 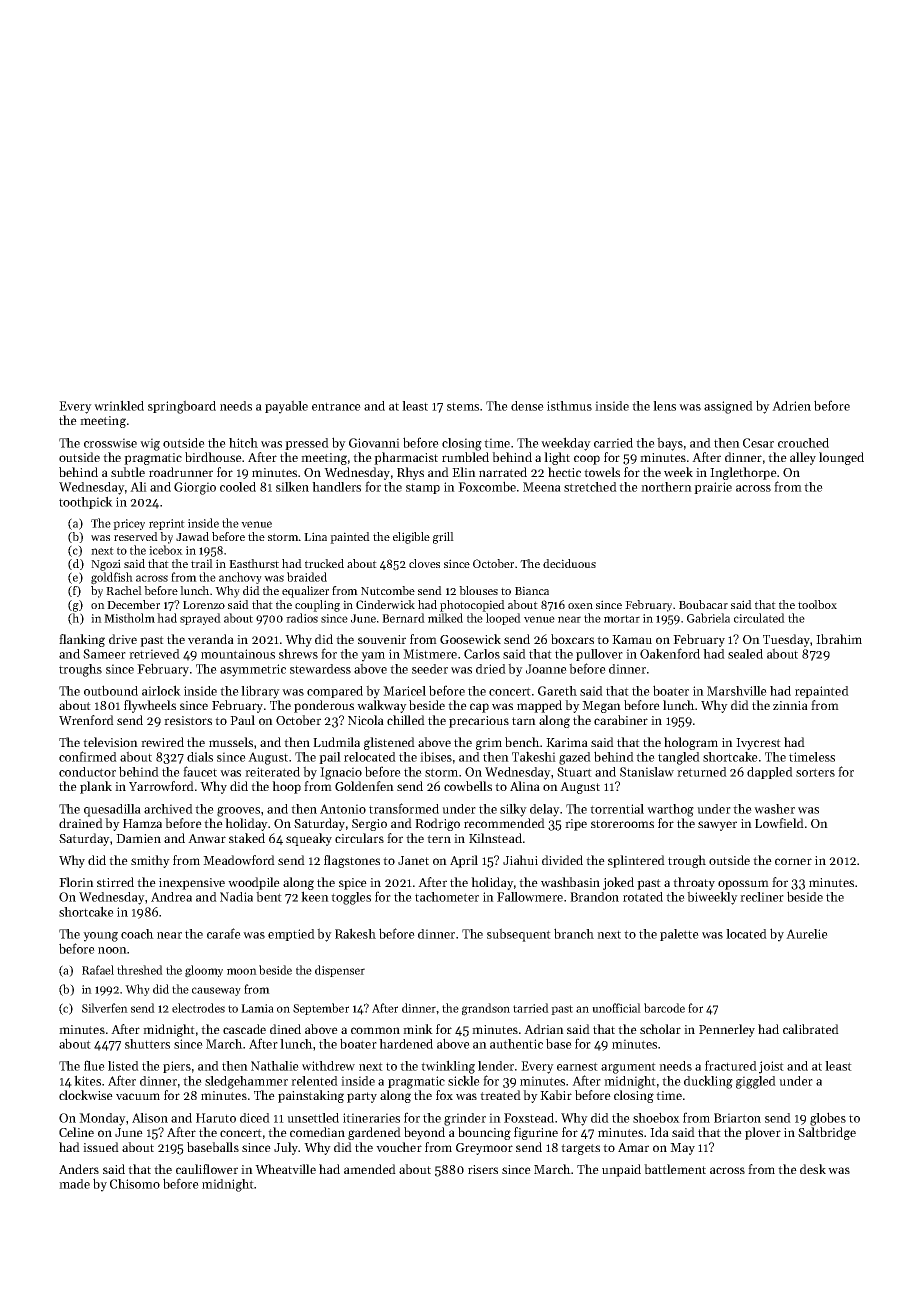 I want to click on subtle, so click(x=128, y=472).
